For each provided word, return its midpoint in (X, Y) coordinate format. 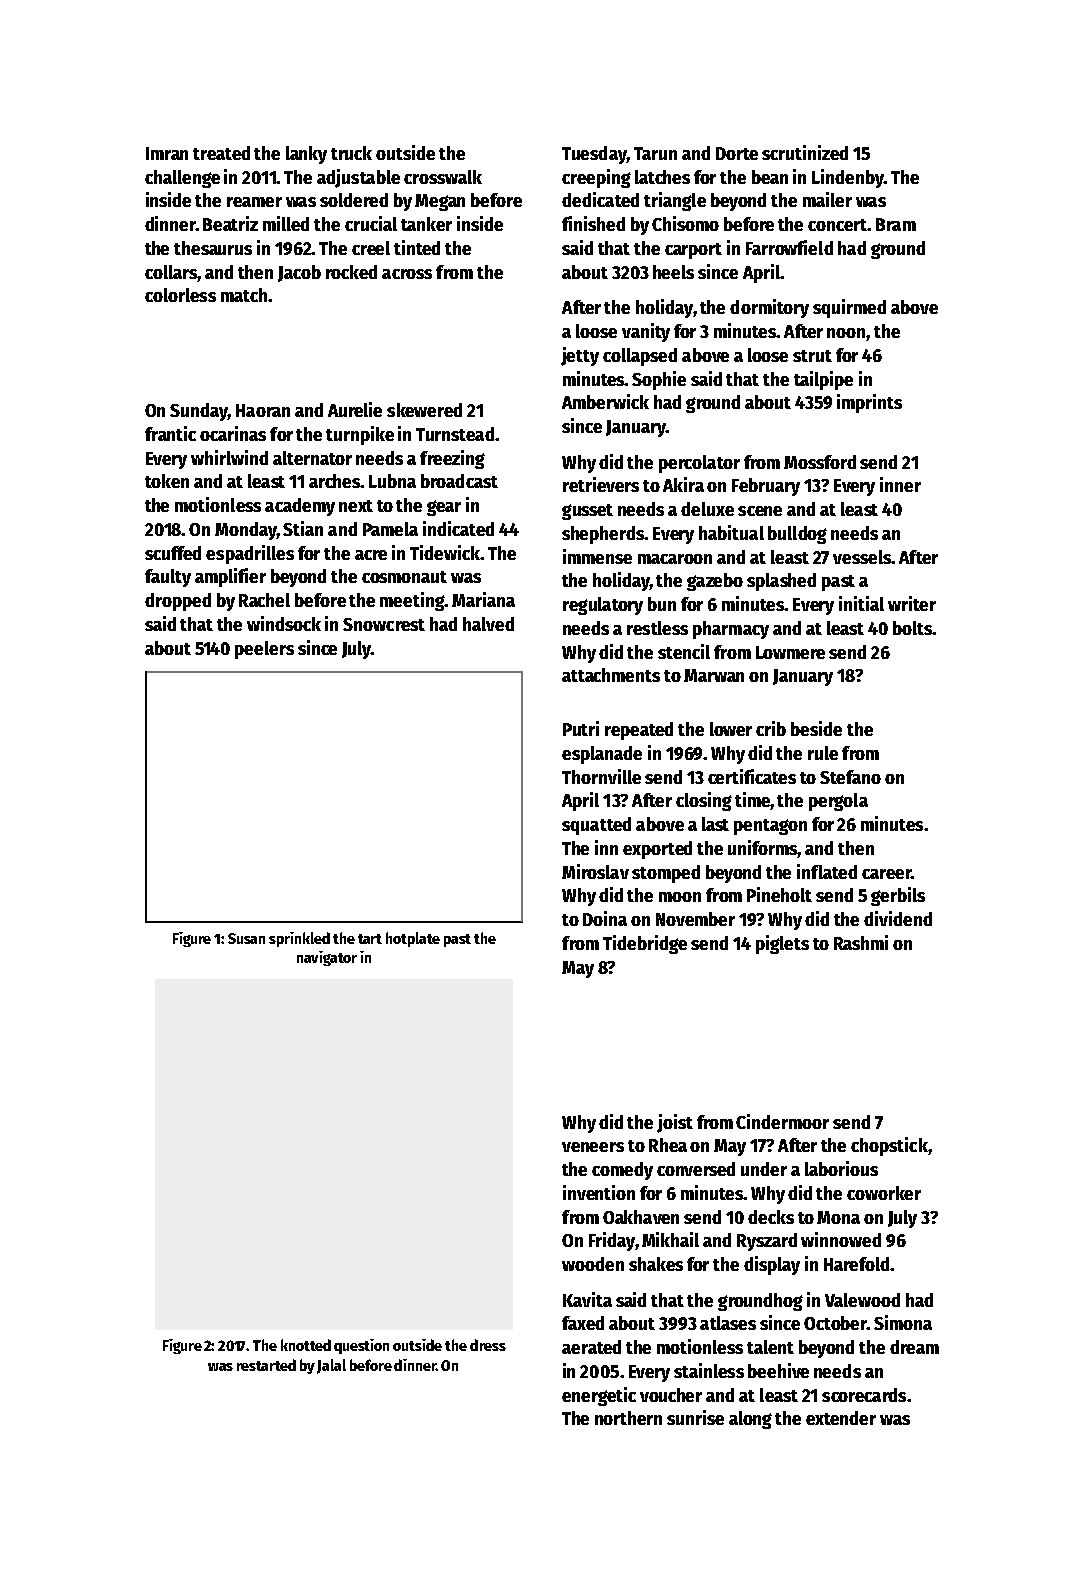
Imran (167, 153)
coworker (884, 1193)
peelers (264, 650)
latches (662, 177)
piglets (782, 944)
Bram (896, 224)
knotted (306, 1345)
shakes (656, 1264)
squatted (596, 826)
